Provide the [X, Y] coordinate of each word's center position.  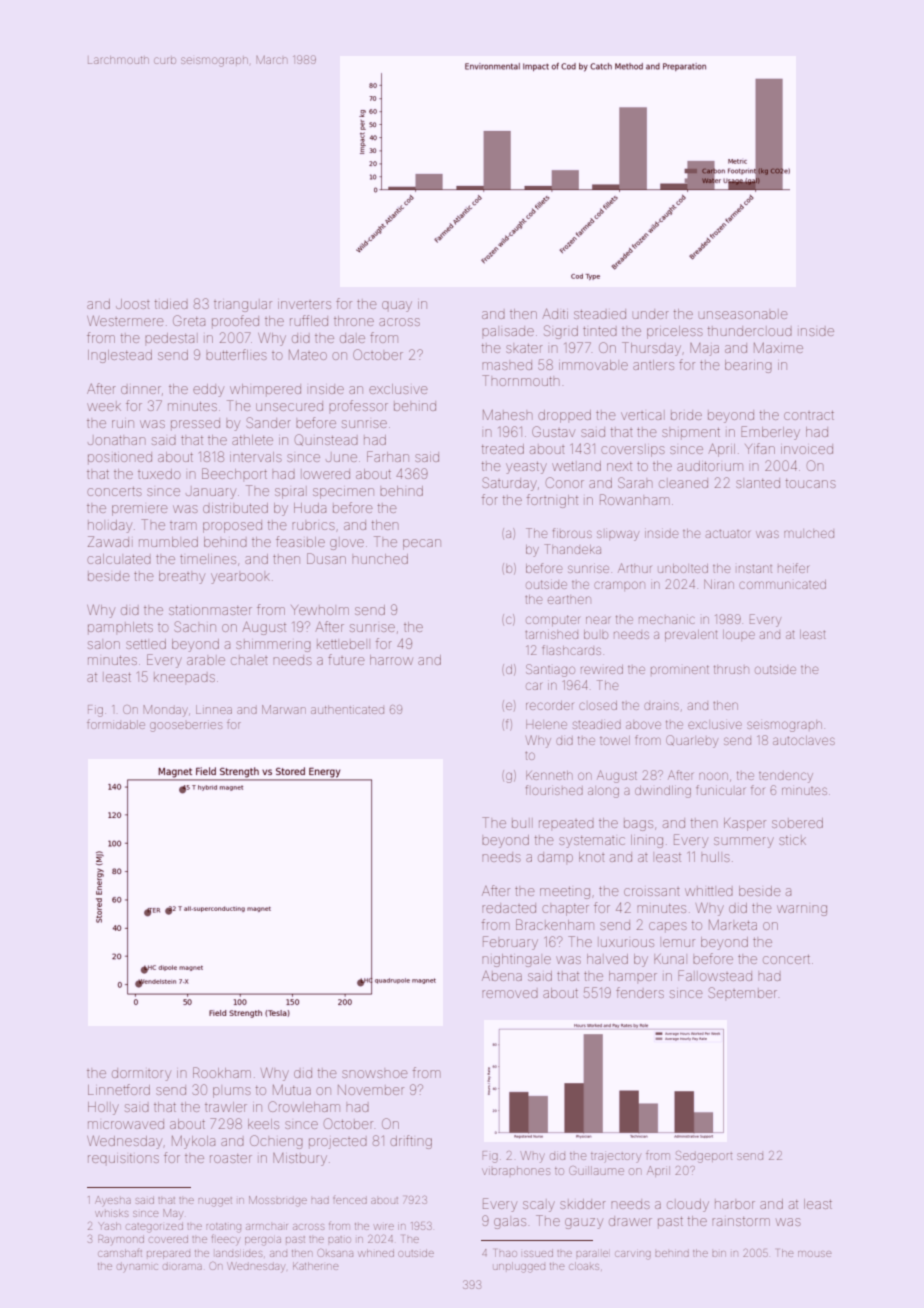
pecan [422, 544]
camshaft [120, 1253]
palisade [508, 331]
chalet [249, 661]
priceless [675, 332]
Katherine [316, 1266]
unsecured [289, 406]
